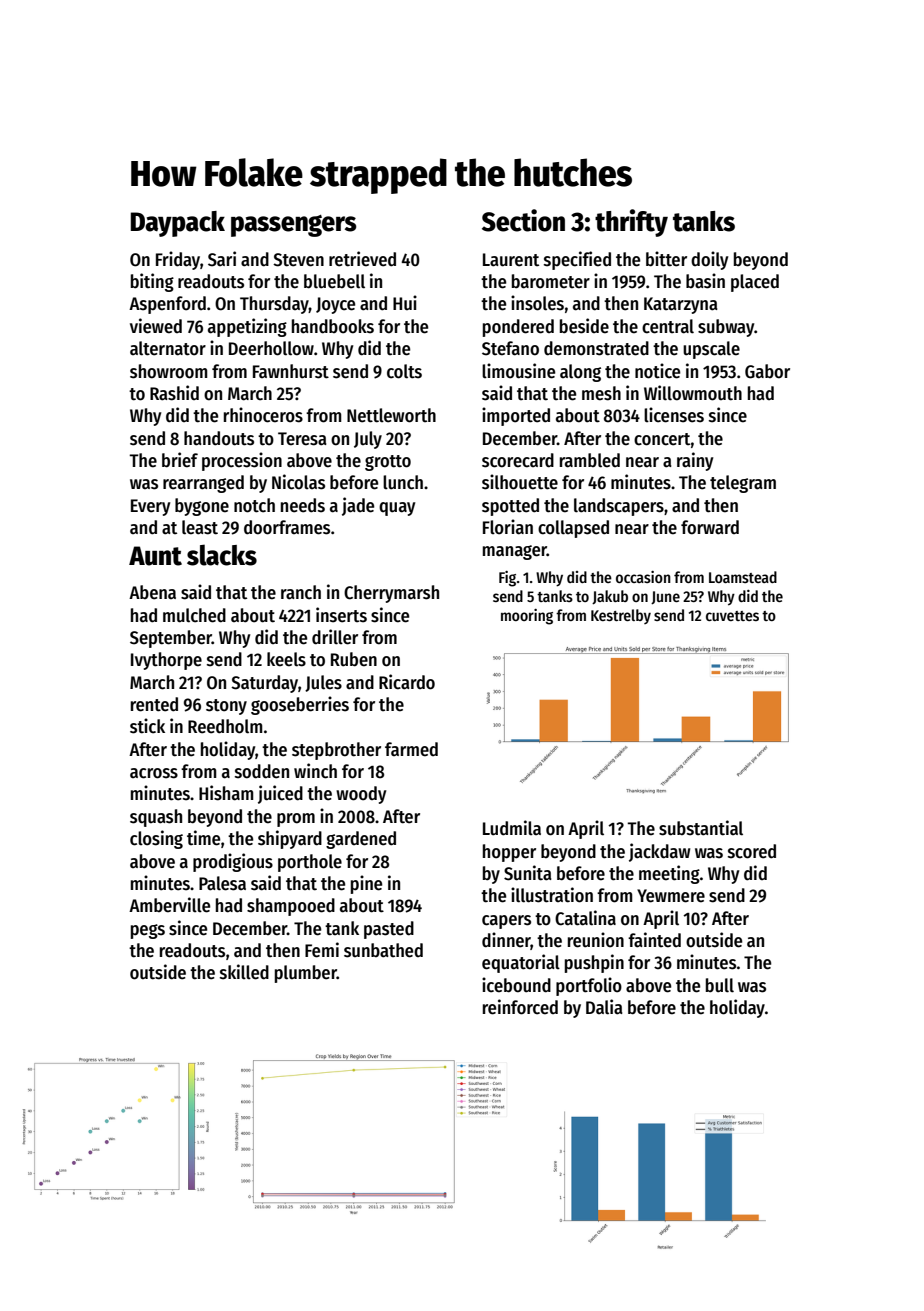 This page has height=1311, width=924. What do you see at coordinates (306, 974) in the page?
I see `plumber` at bounding box center [306, 974].
